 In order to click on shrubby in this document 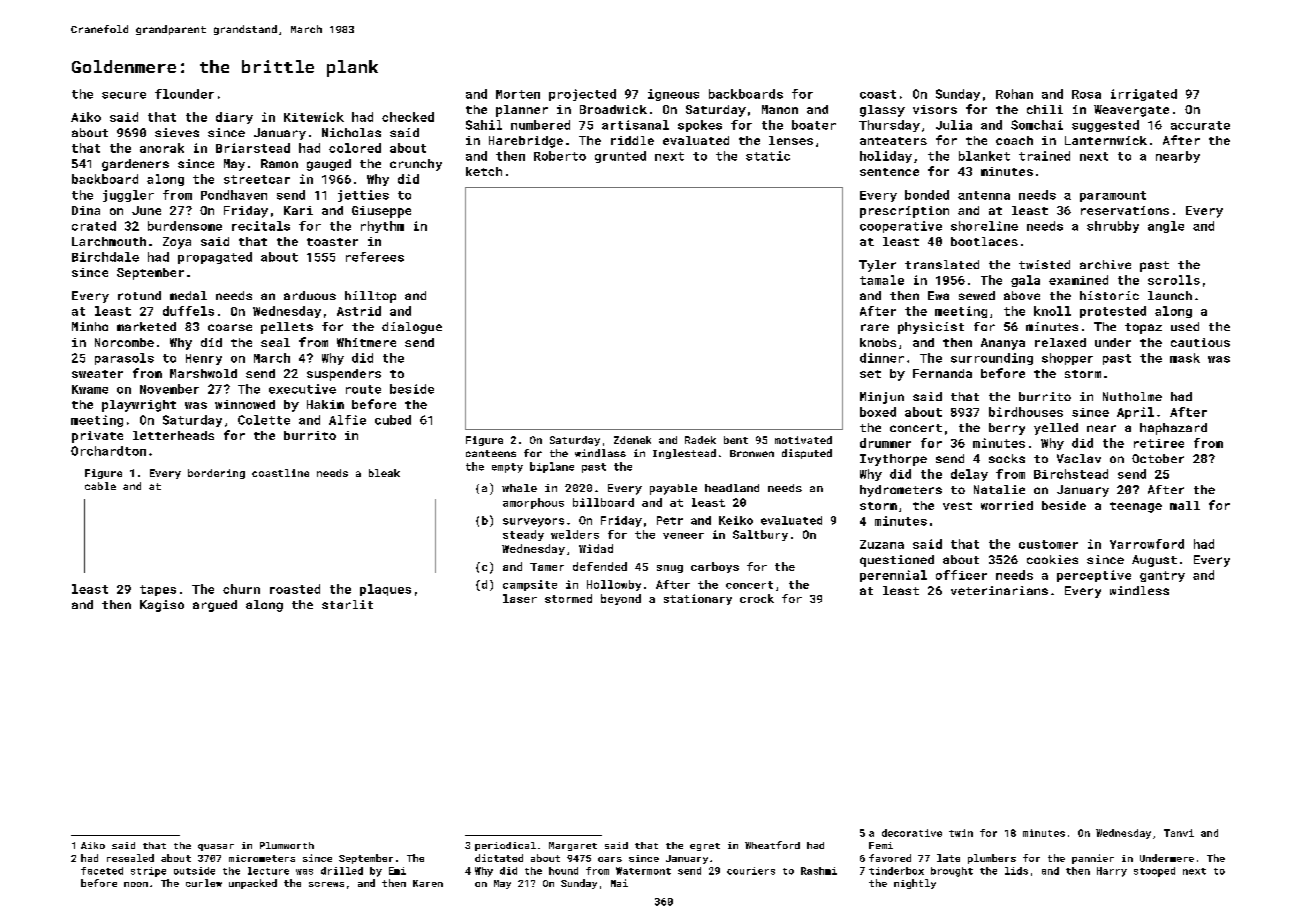, I will do `click(1113, 227)`.
